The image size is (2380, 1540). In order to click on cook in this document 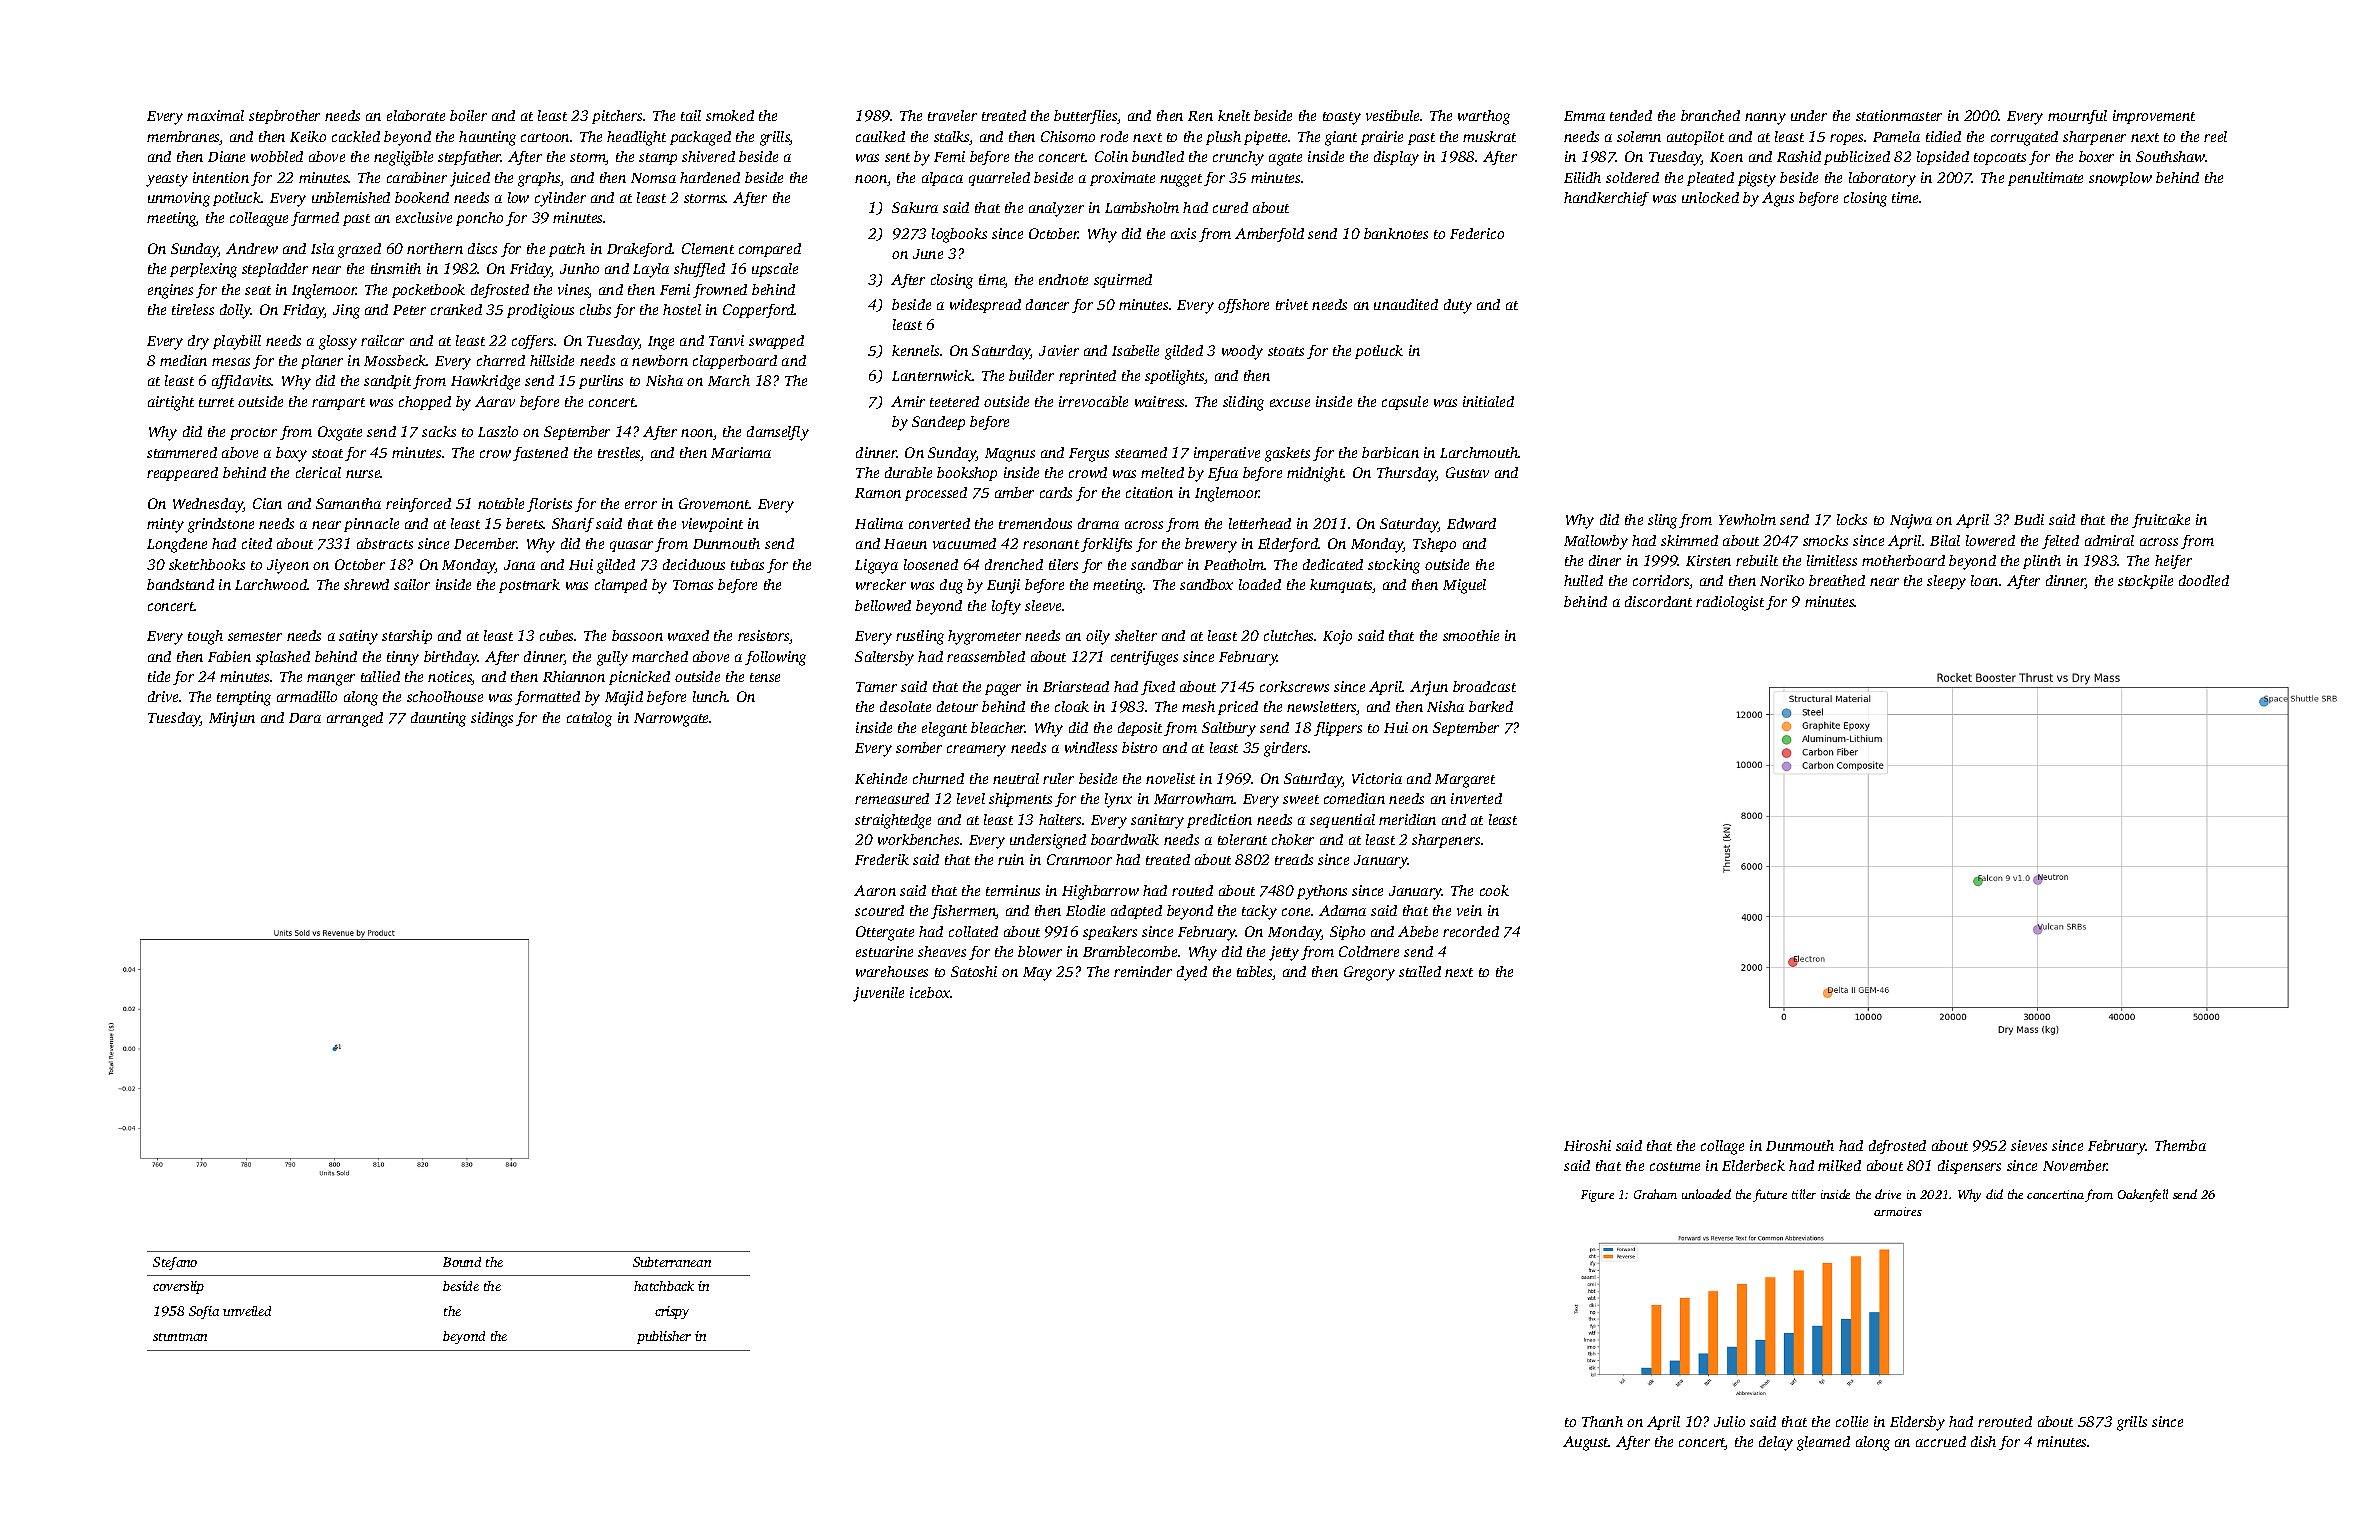, I will do `click(1494, 890)`.
